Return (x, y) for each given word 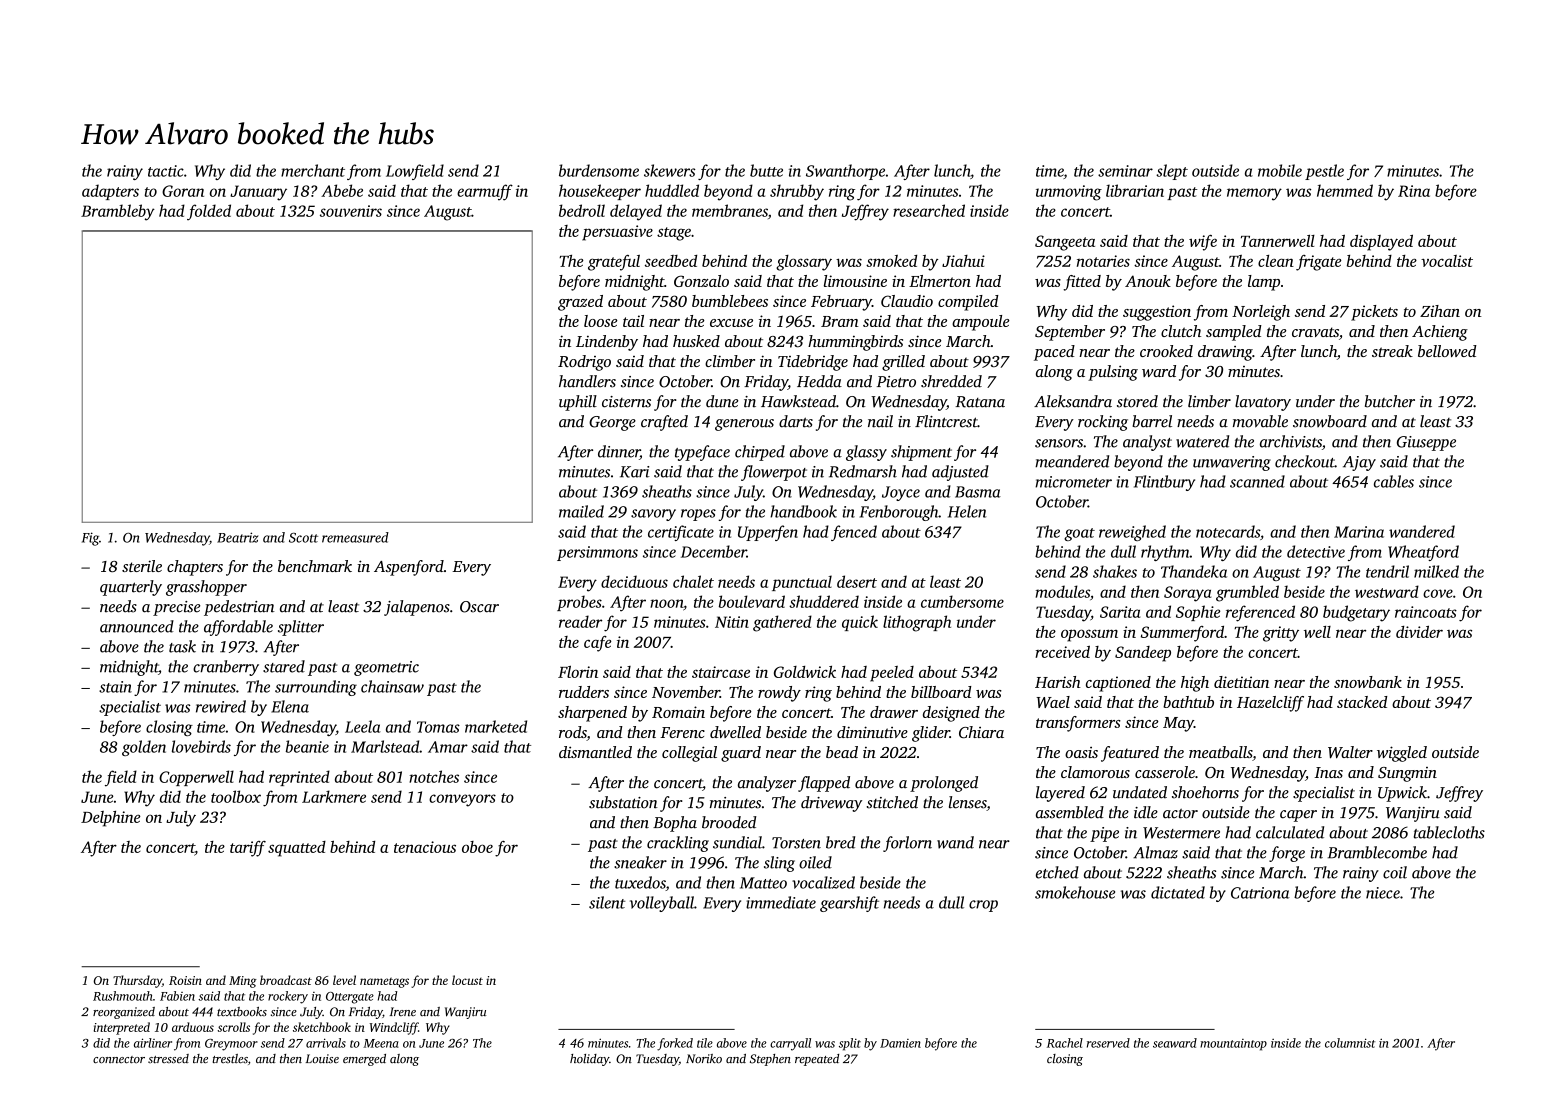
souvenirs (351, 211)
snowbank (1368, 682)
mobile (1280, 170)
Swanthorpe (845, 172)
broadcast (286, 980)
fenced (854, 533)
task (182, 646)
